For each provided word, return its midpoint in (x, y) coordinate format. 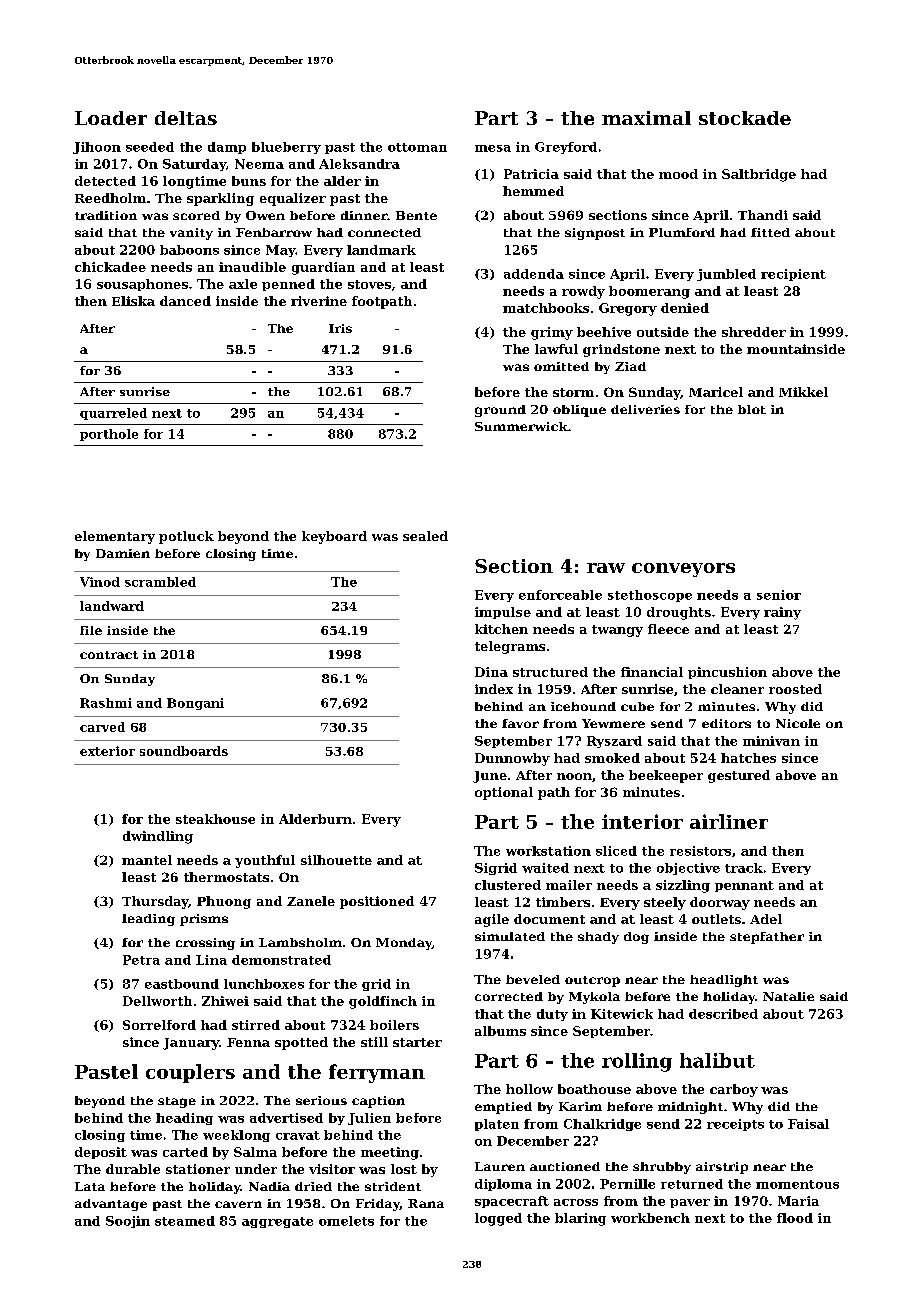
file (91, 630)
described (723, 1014)
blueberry (286, 148)
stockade (745, 118)
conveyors (683, 570)
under (256, 1169)
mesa (493, 148)
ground (500, 411)
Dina (491, 672)
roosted (795, 689)
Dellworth (157, 1001)
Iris (340, 328)
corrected (509, 996)
